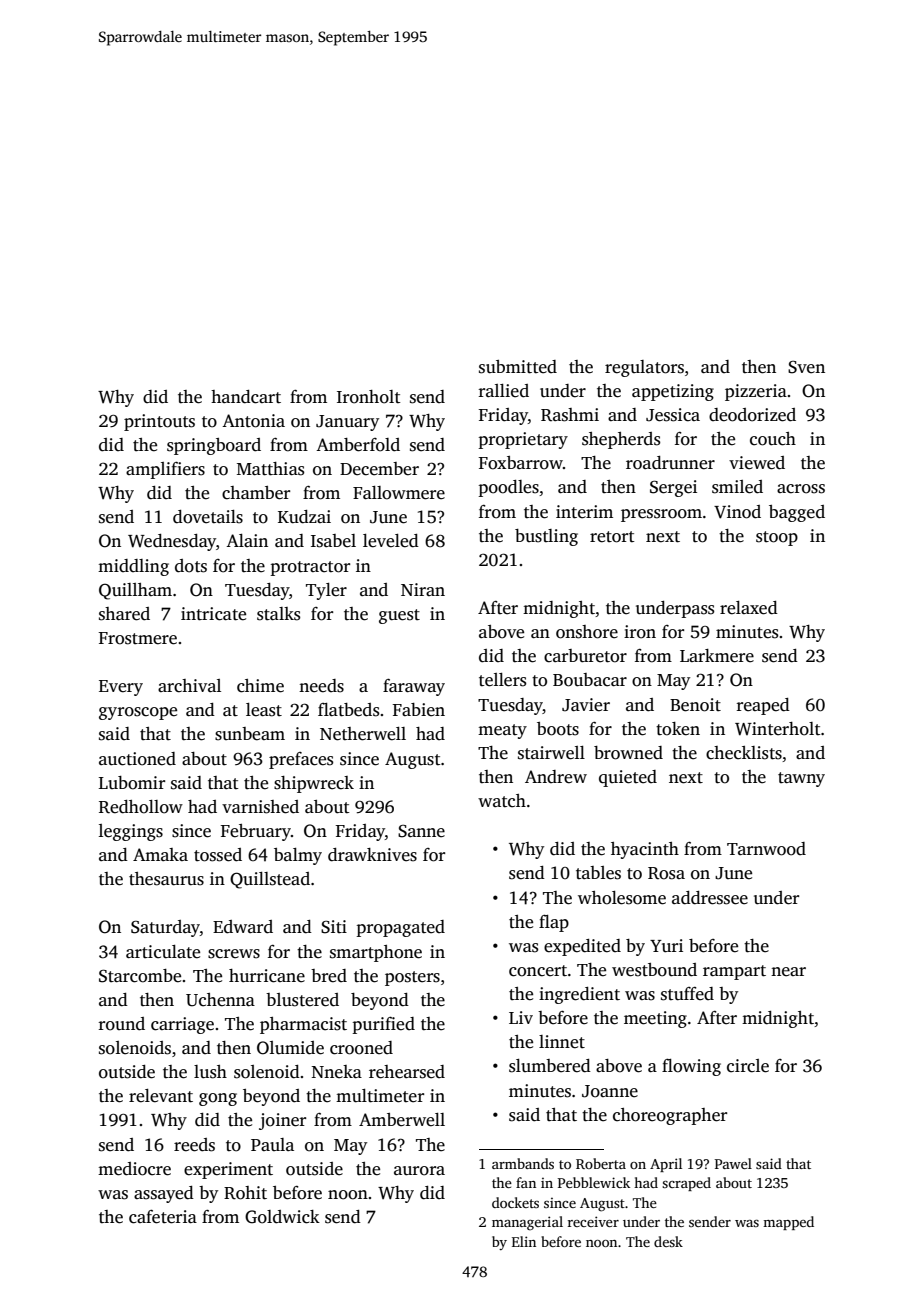 This screenshot has height=1308, width=924. What do you see at coordinates (518, 367) in the screenshot?
I see `submitted` at bounding box center [518, 367].
